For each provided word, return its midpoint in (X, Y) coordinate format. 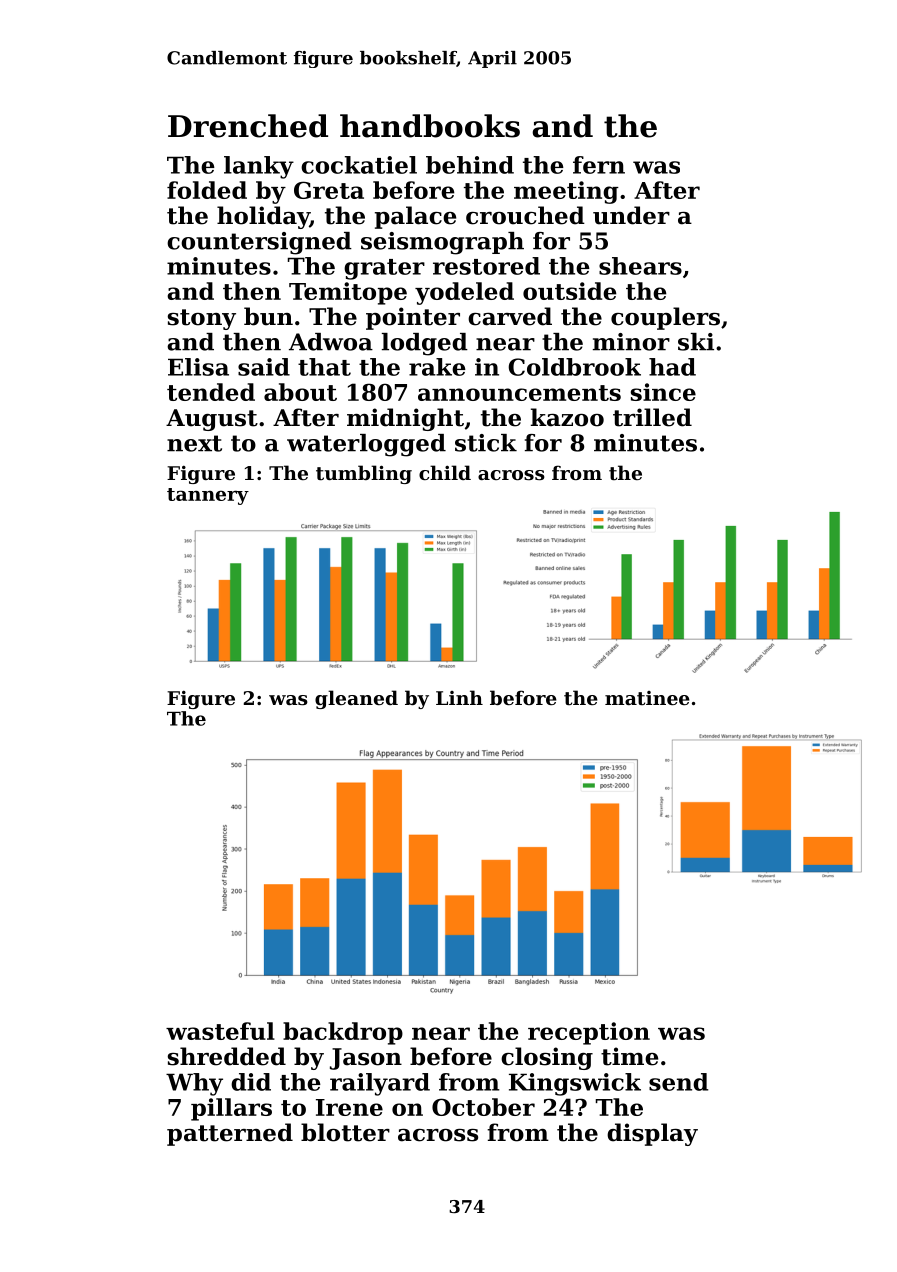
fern (599, 165)
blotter (345, 1132)
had (672, 367)
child (445, 472)
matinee (647, 698)
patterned (230, 1134)
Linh (459, 697)
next (194, 443)
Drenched (248, 126)
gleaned (356, 699)
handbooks (430, 126)
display (652, 1134)
